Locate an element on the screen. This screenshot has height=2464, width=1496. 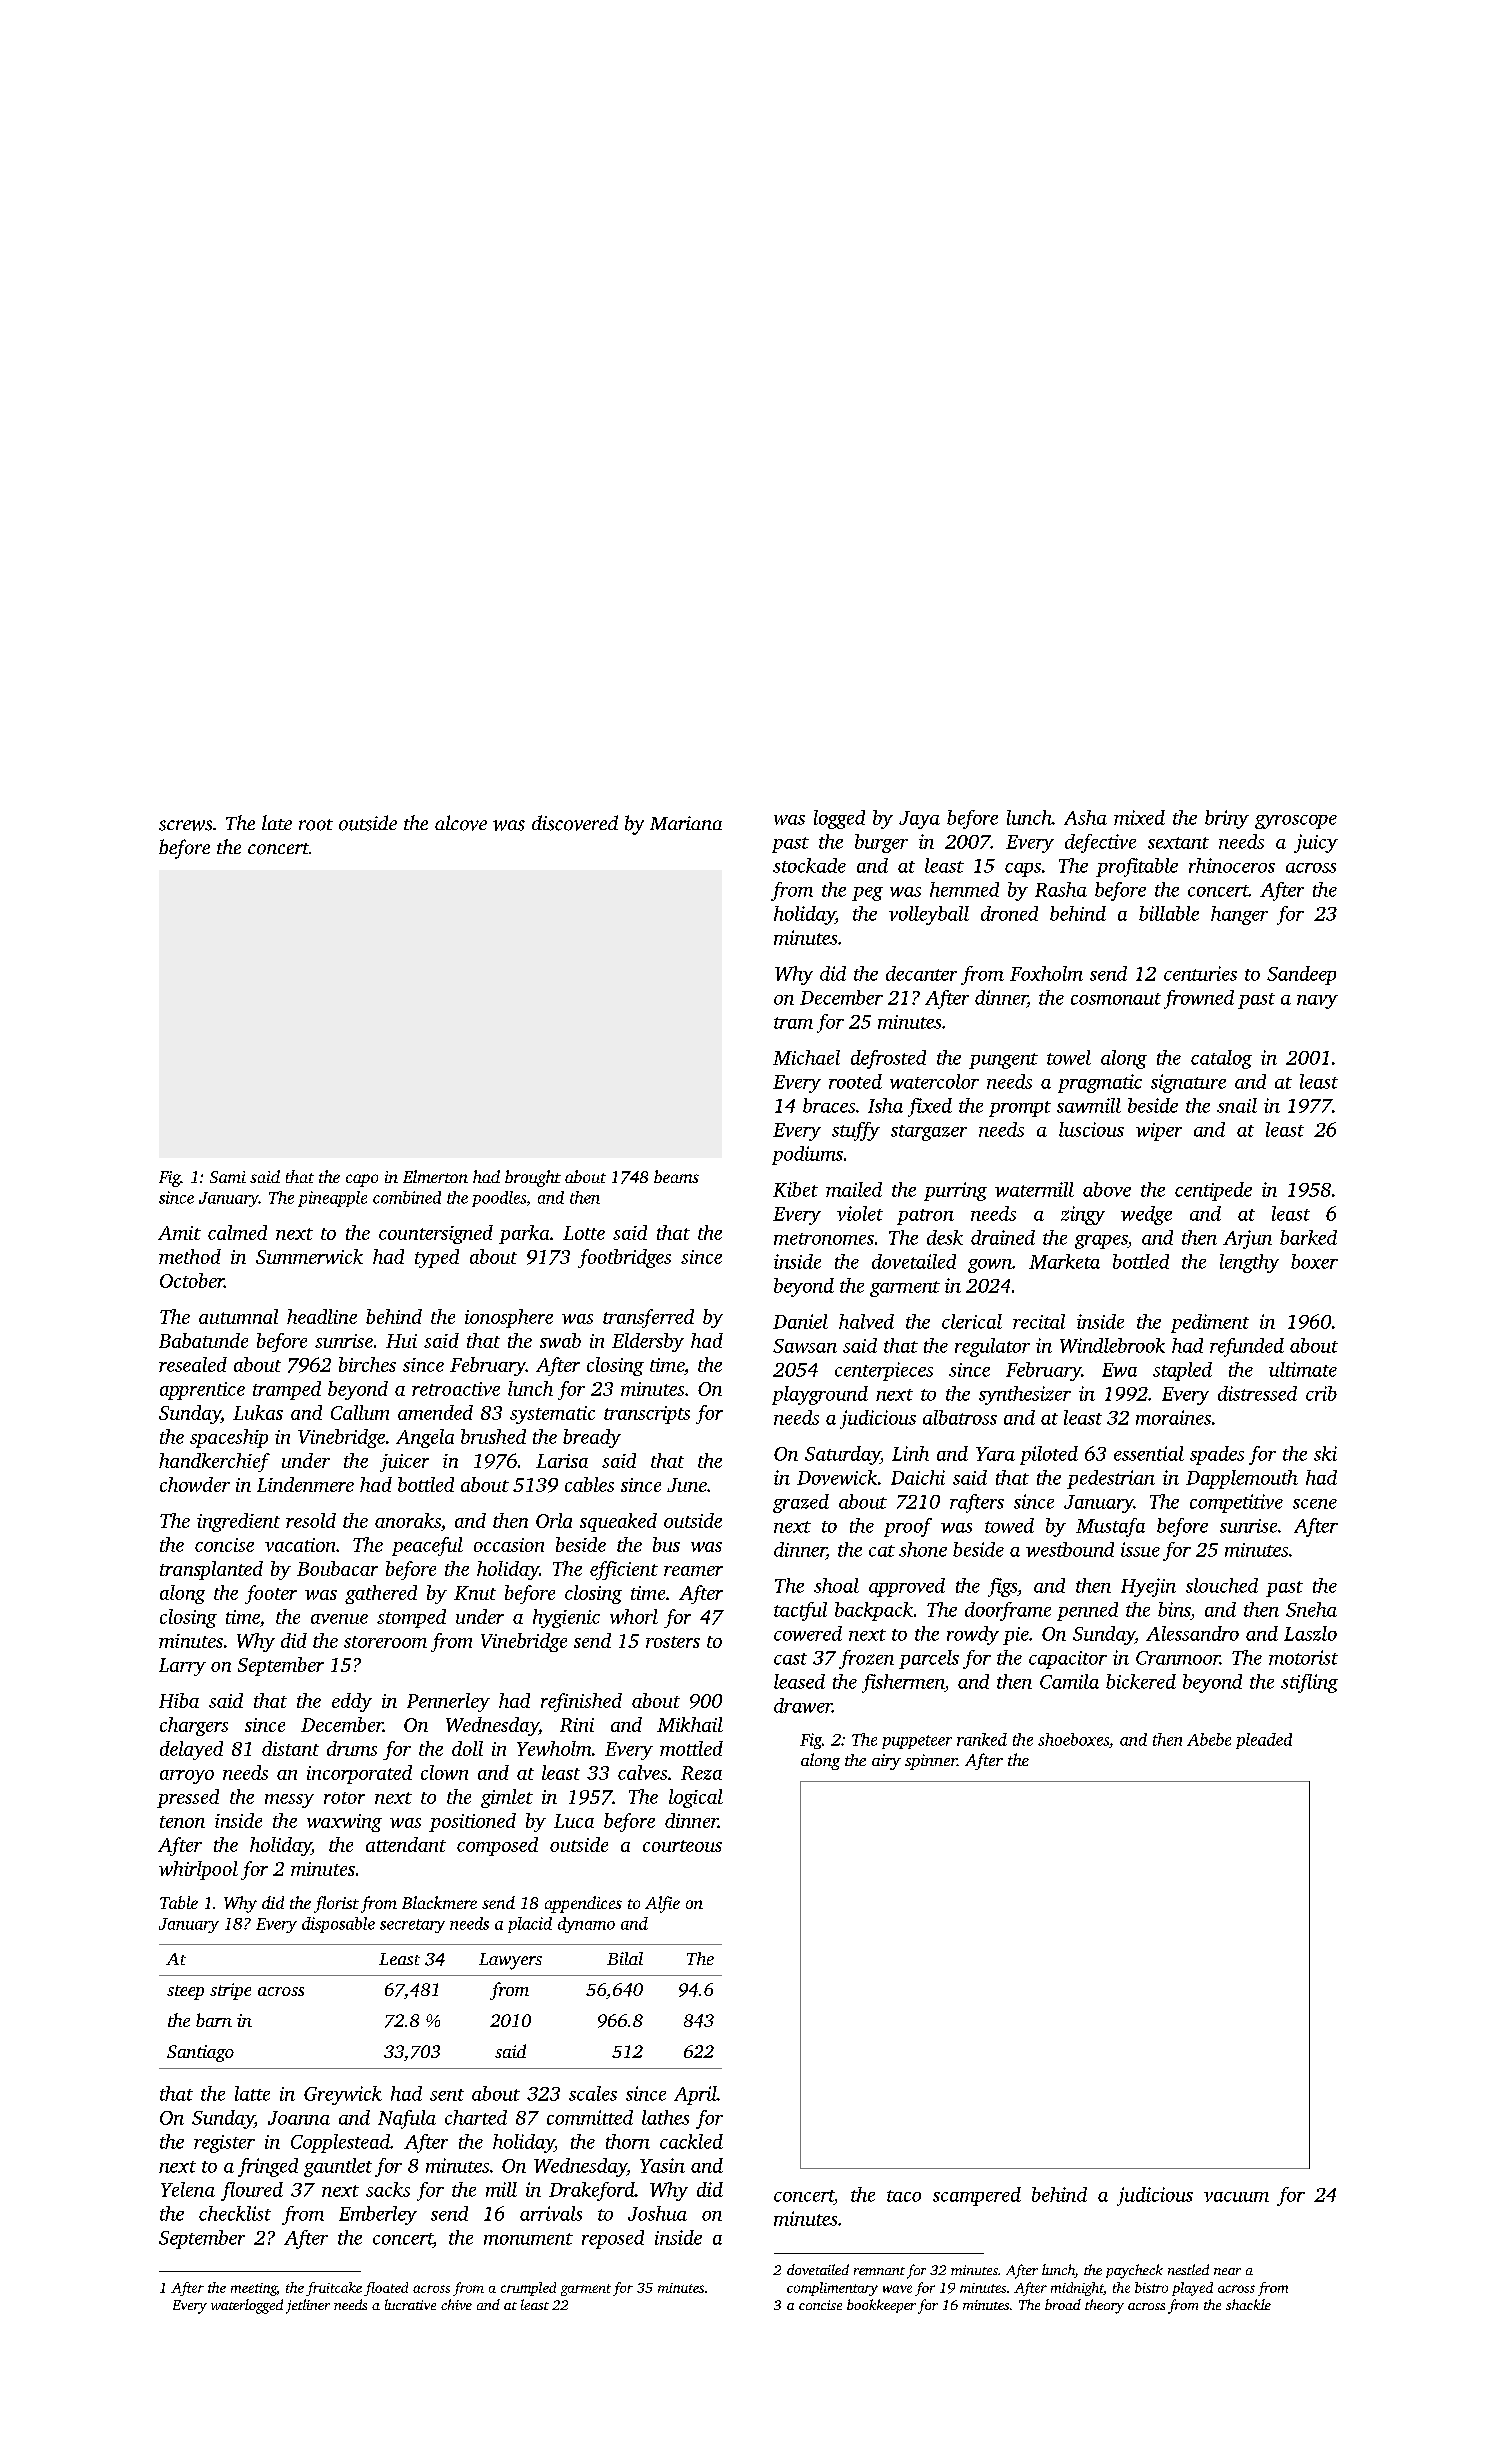
defrosted is located at coordinates (888, 1059).
